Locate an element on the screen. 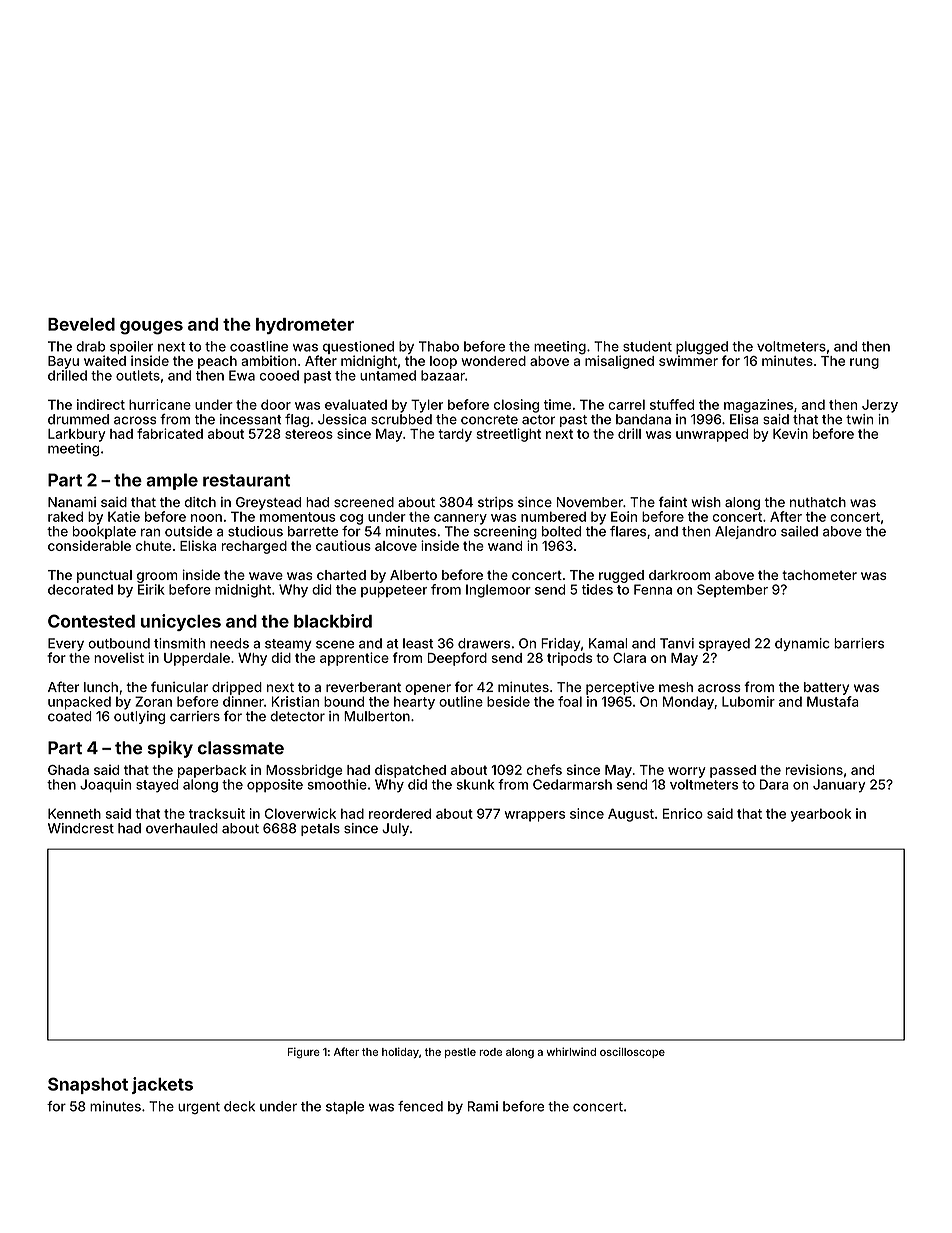 This screenshot has width=952, height=1233. Figure is located at coordinates (304, 1053).
